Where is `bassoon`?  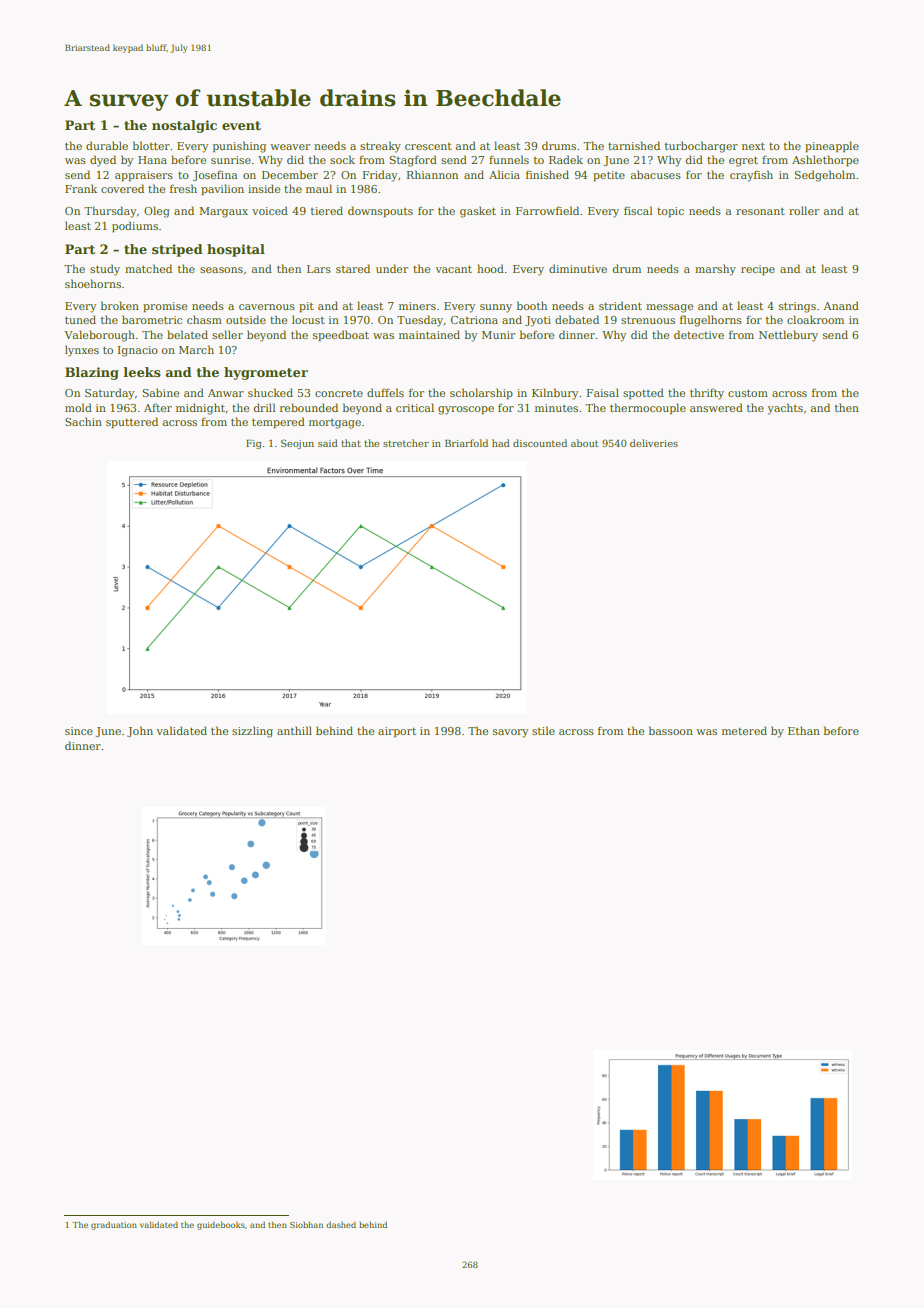 bassoon is located at coordinates (671, 730).
